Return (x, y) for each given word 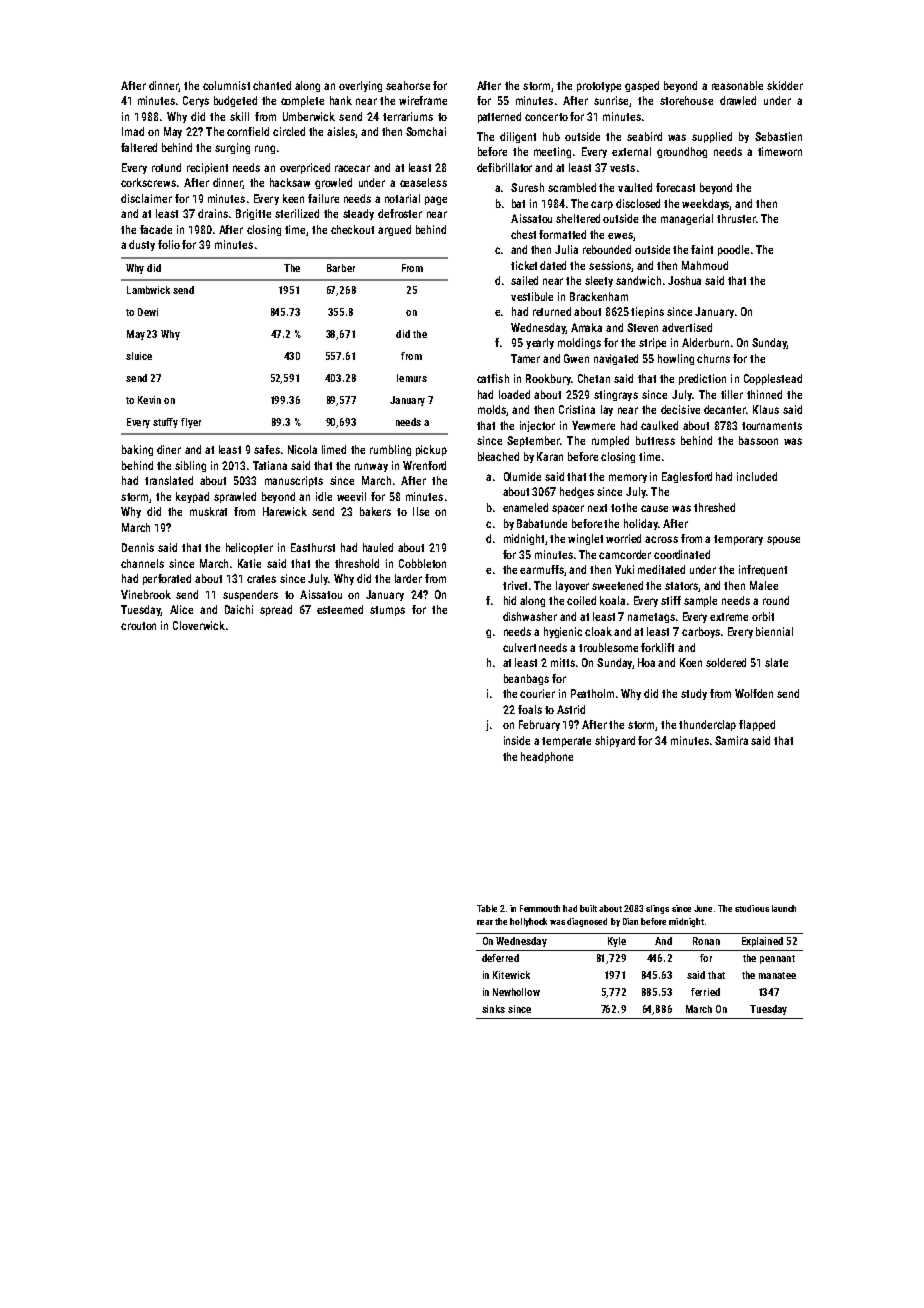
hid (510, 600)
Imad (133, 131)
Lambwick (148, 290)
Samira (731, 740)
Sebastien (778, 136)
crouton (138, 626)
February (539, 725)
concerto (546, 117)
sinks (493, 1009)
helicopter (249, 548)
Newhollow (516, 992)
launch (784, 908)
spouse (783, 540)
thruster (736, 218)
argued (394, 230)
